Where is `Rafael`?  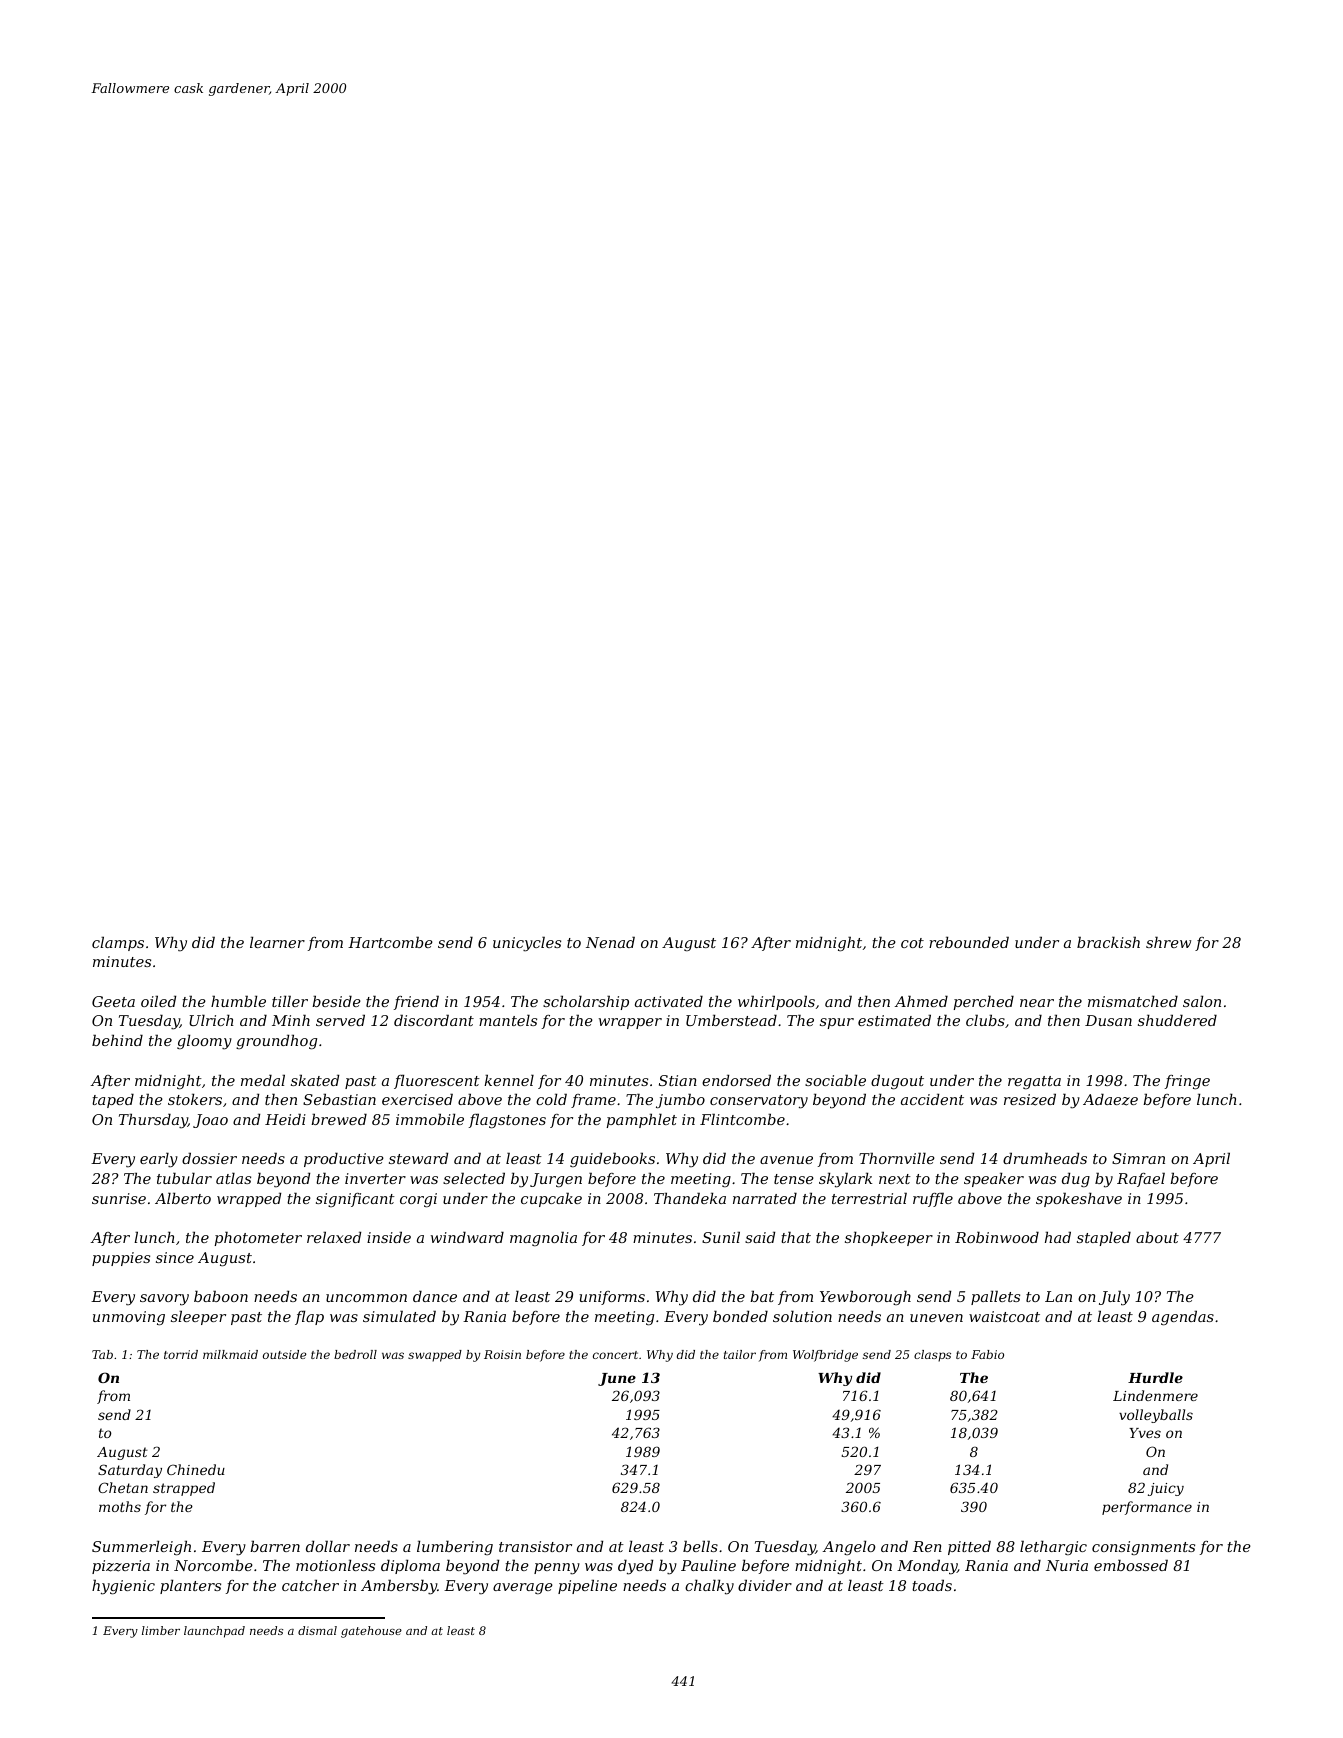 Rafael is located at coordinates (1141, 1179).
